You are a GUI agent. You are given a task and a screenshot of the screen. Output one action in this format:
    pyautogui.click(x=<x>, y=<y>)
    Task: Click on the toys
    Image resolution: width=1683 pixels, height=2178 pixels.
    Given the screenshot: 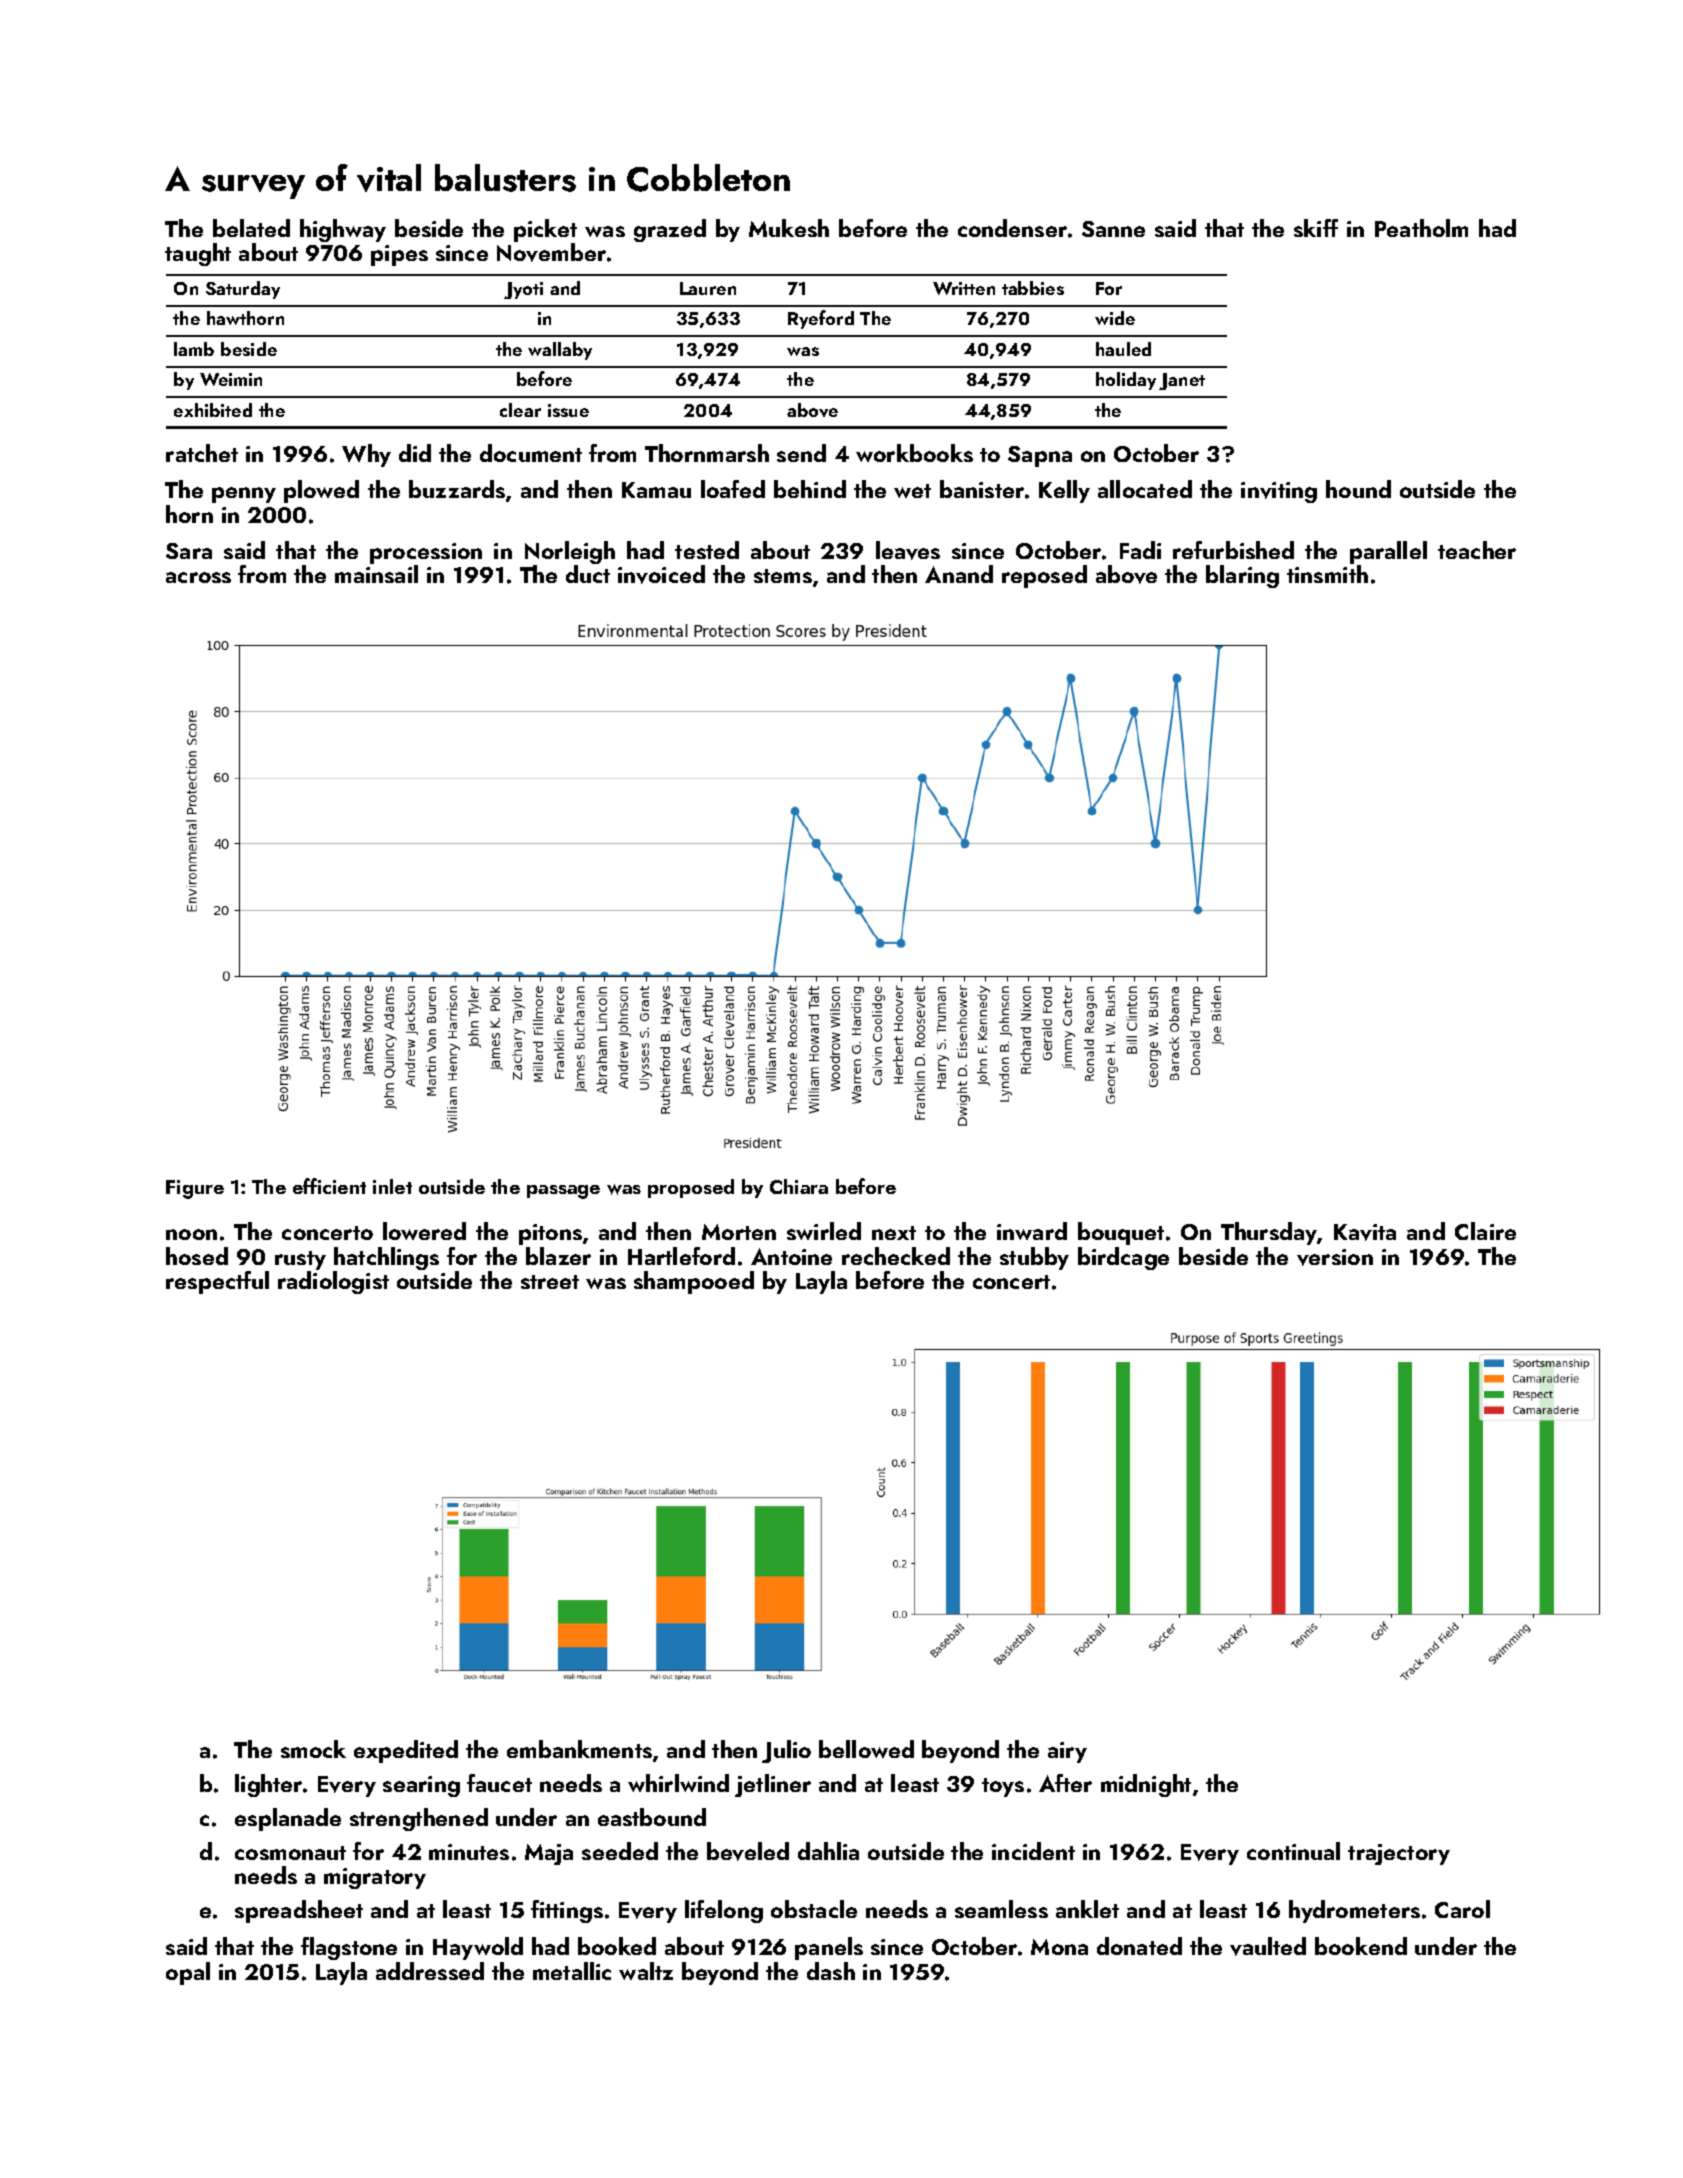 What is the action you would take?
    pyautogui.click(x=1003, y=1787)
